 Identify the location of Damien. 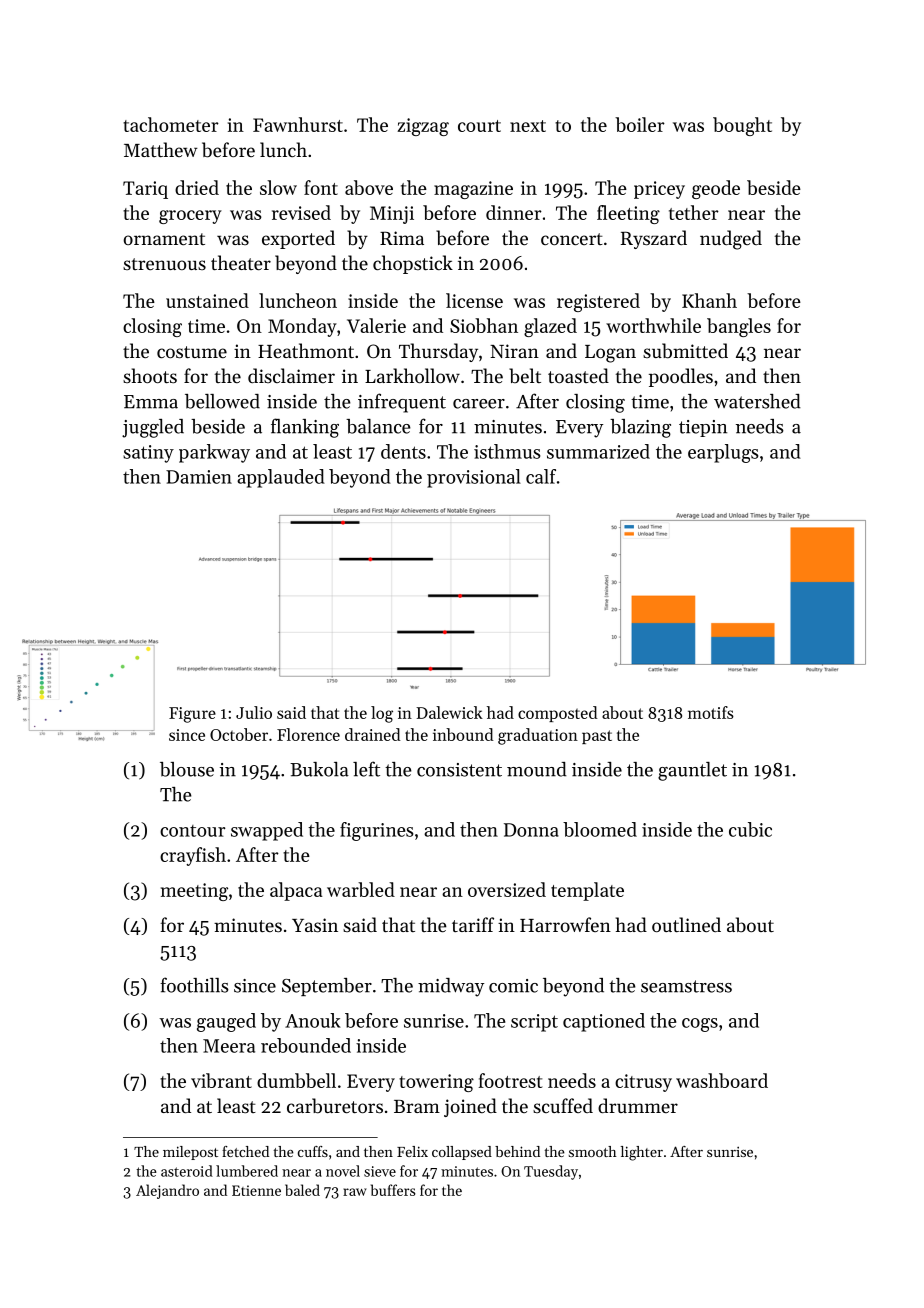
(199, 477).
